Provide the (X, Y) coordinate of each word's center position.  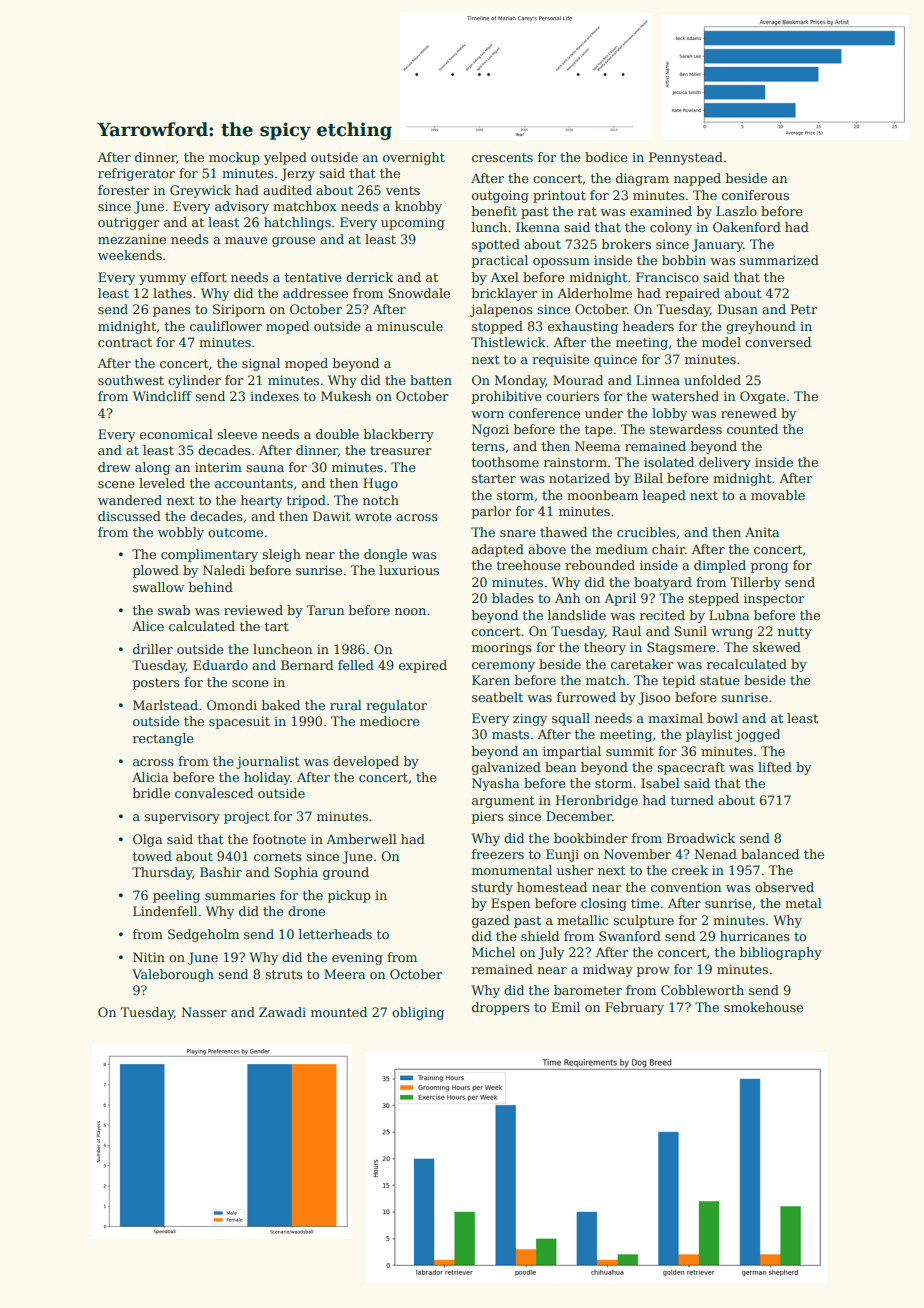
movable (778, 495)
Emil (566, 1007)
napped (697, 179)
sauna (265, 468)
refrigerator (136, 174)
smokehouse (763, 1007)
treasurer (401, 450)
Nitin (149, 957)
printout (559, 196)
